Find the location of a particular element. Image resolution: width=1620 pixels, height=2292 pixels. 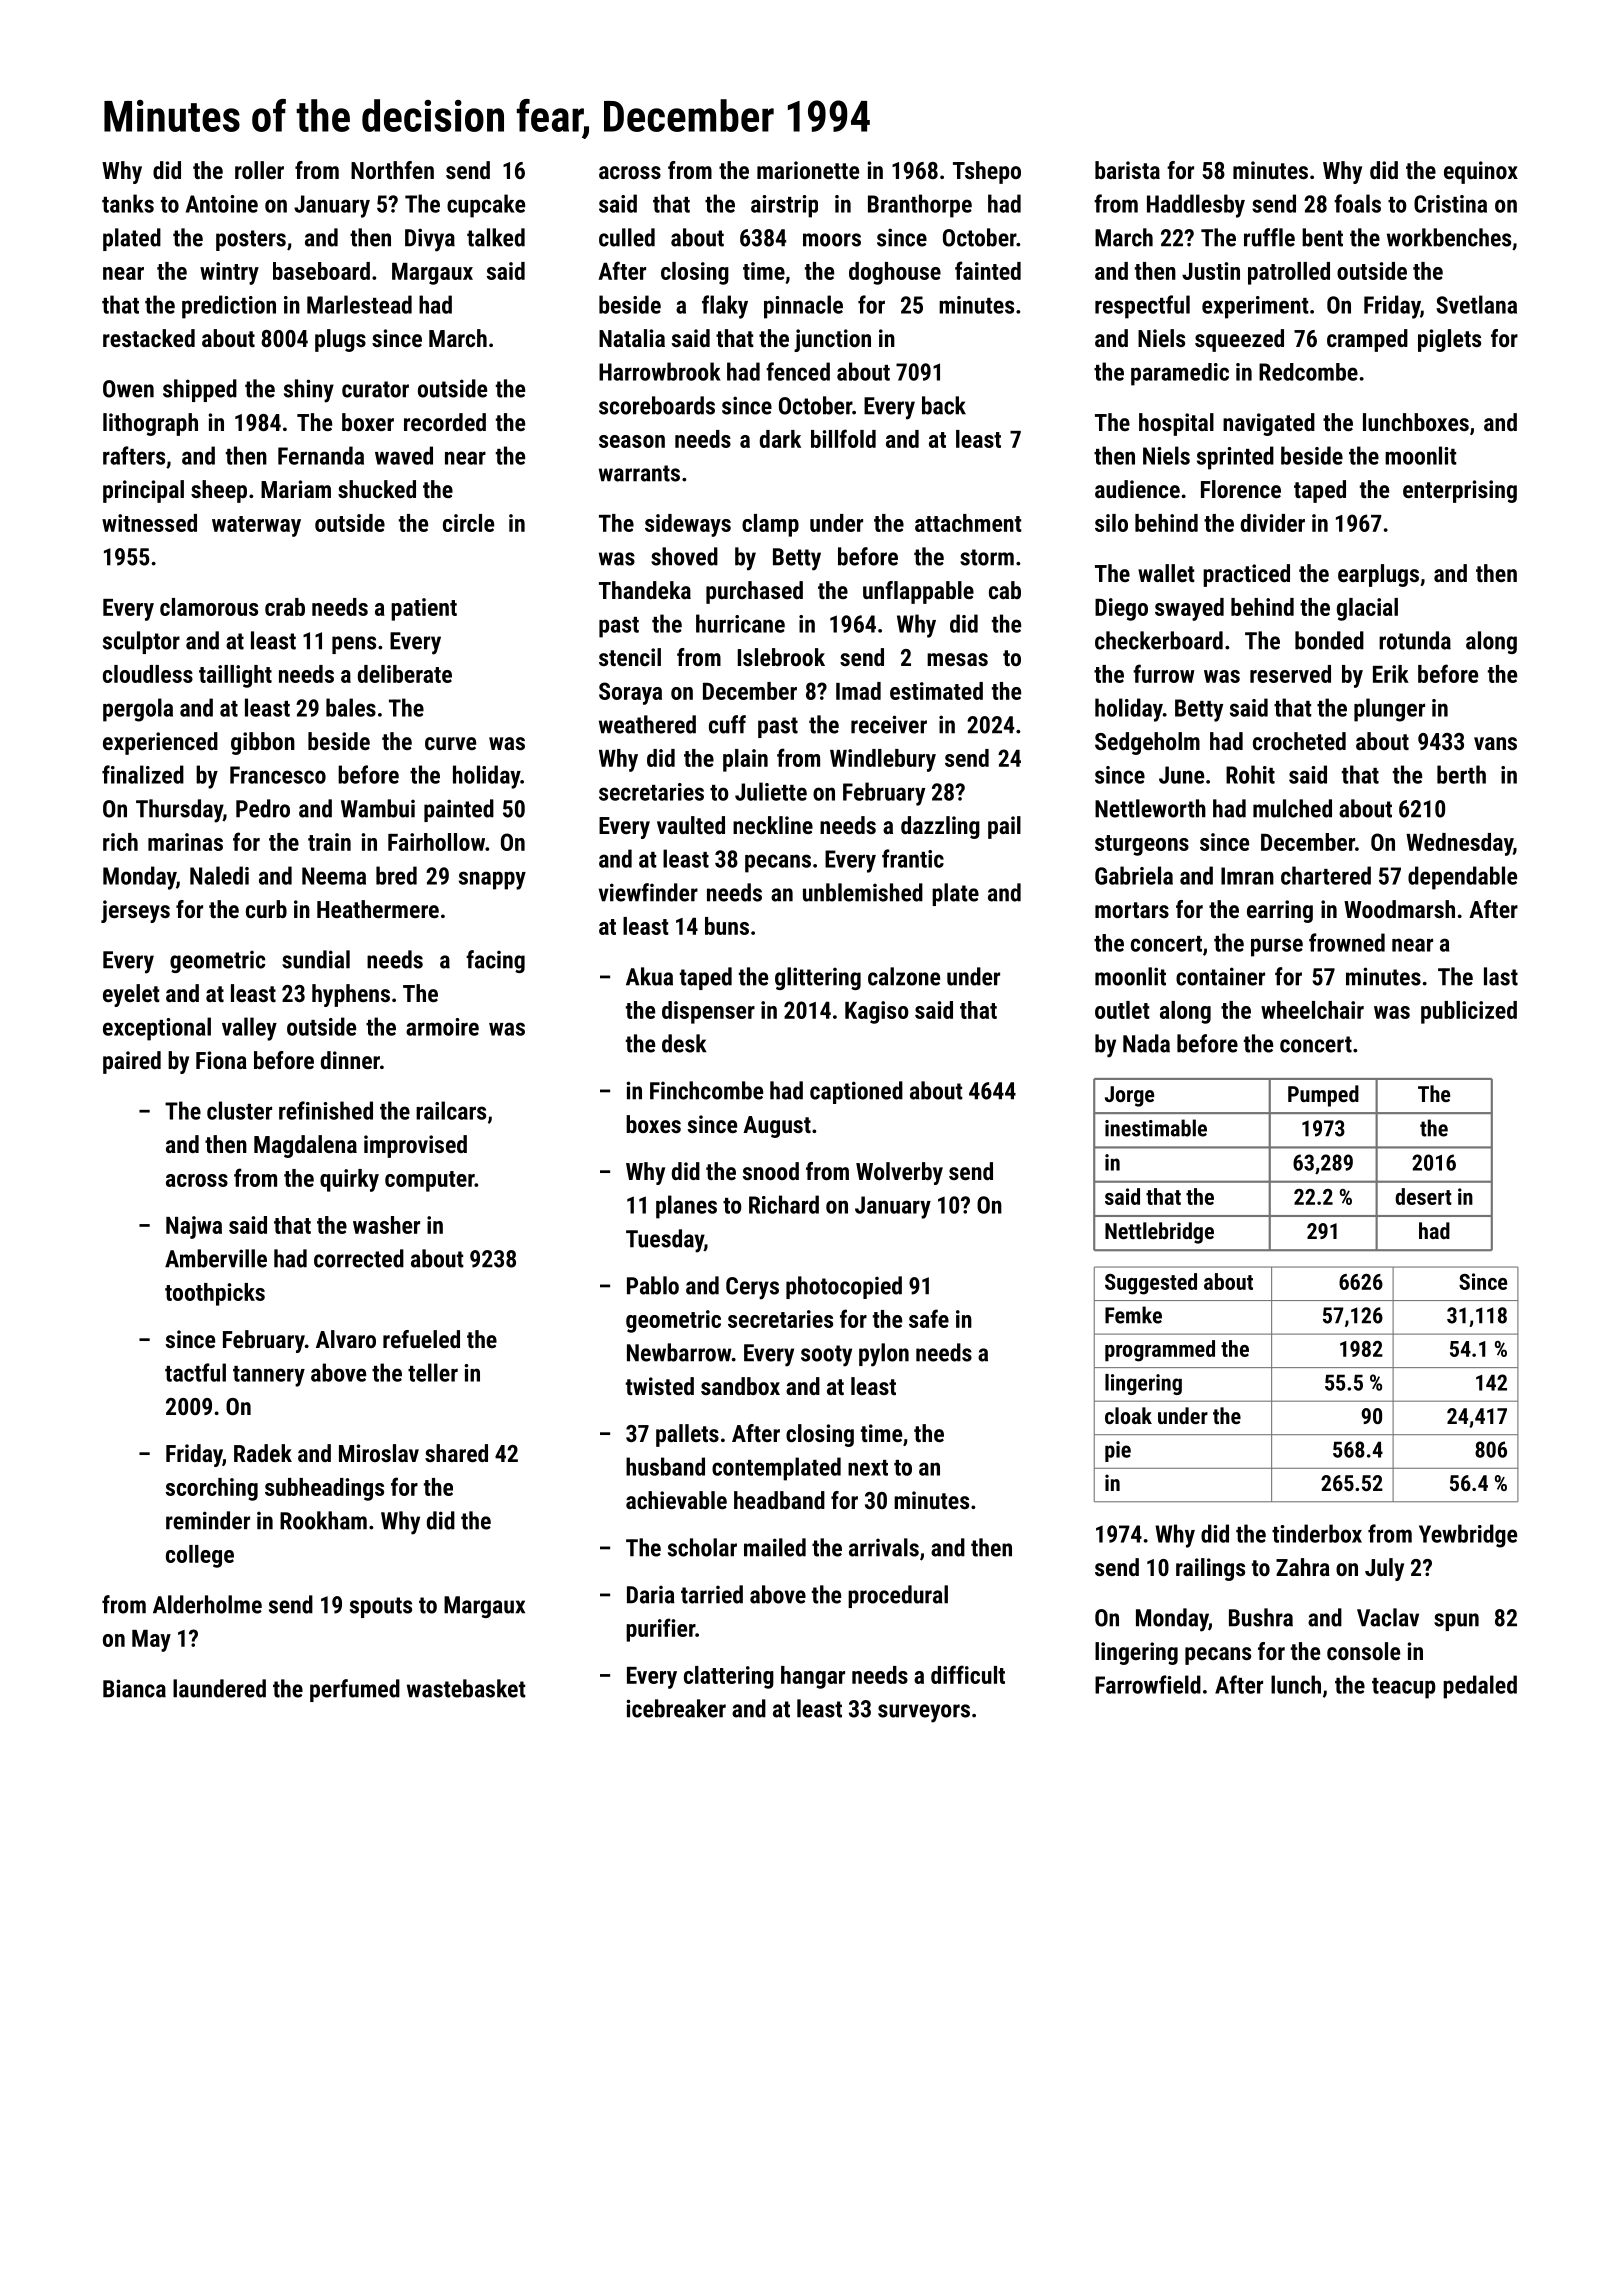

teacup is located at coordinates (1404, 1688).
